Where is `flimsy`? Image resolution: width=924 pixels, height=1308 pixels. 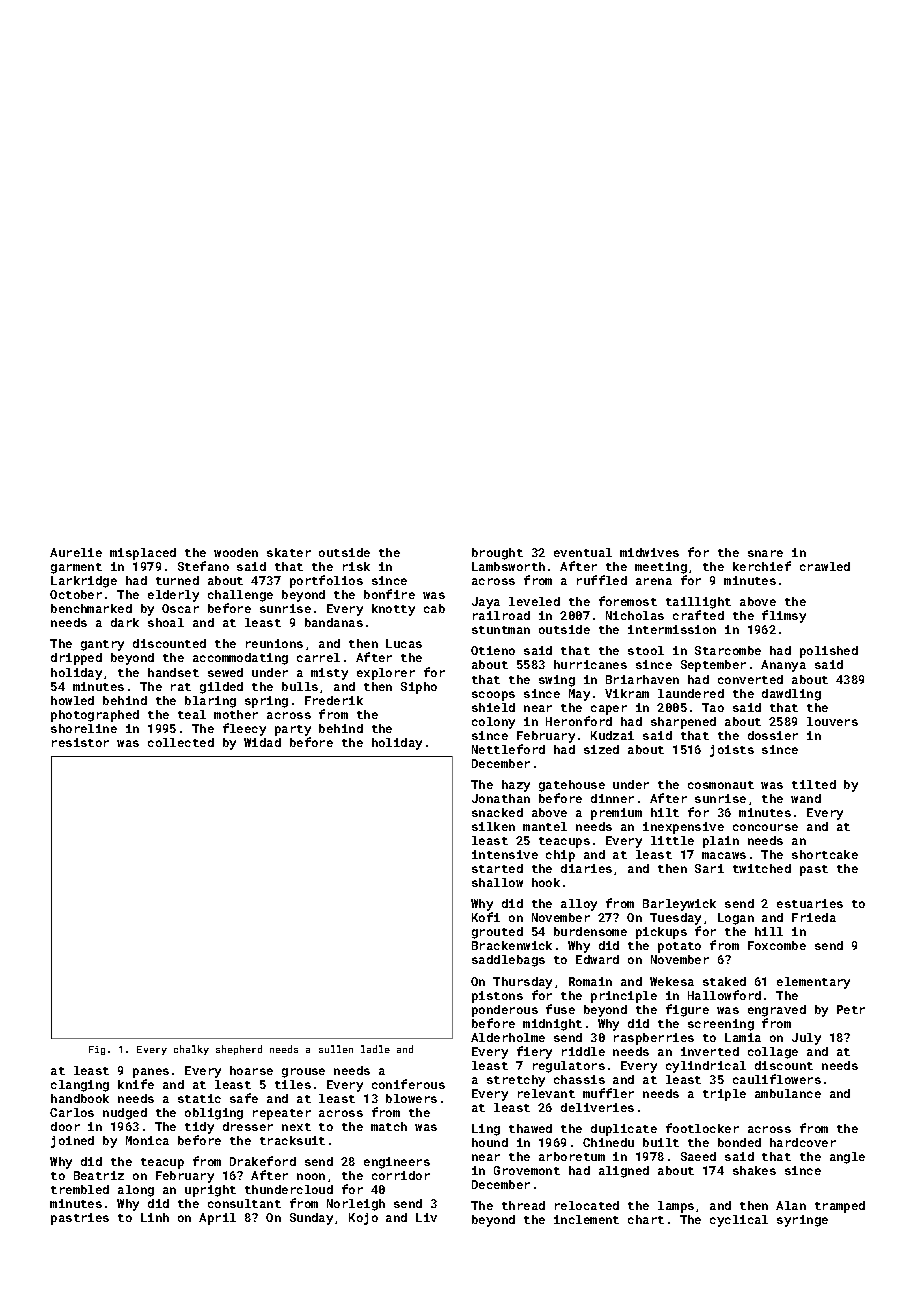 flimsy is located at coordinates (784, 616).
